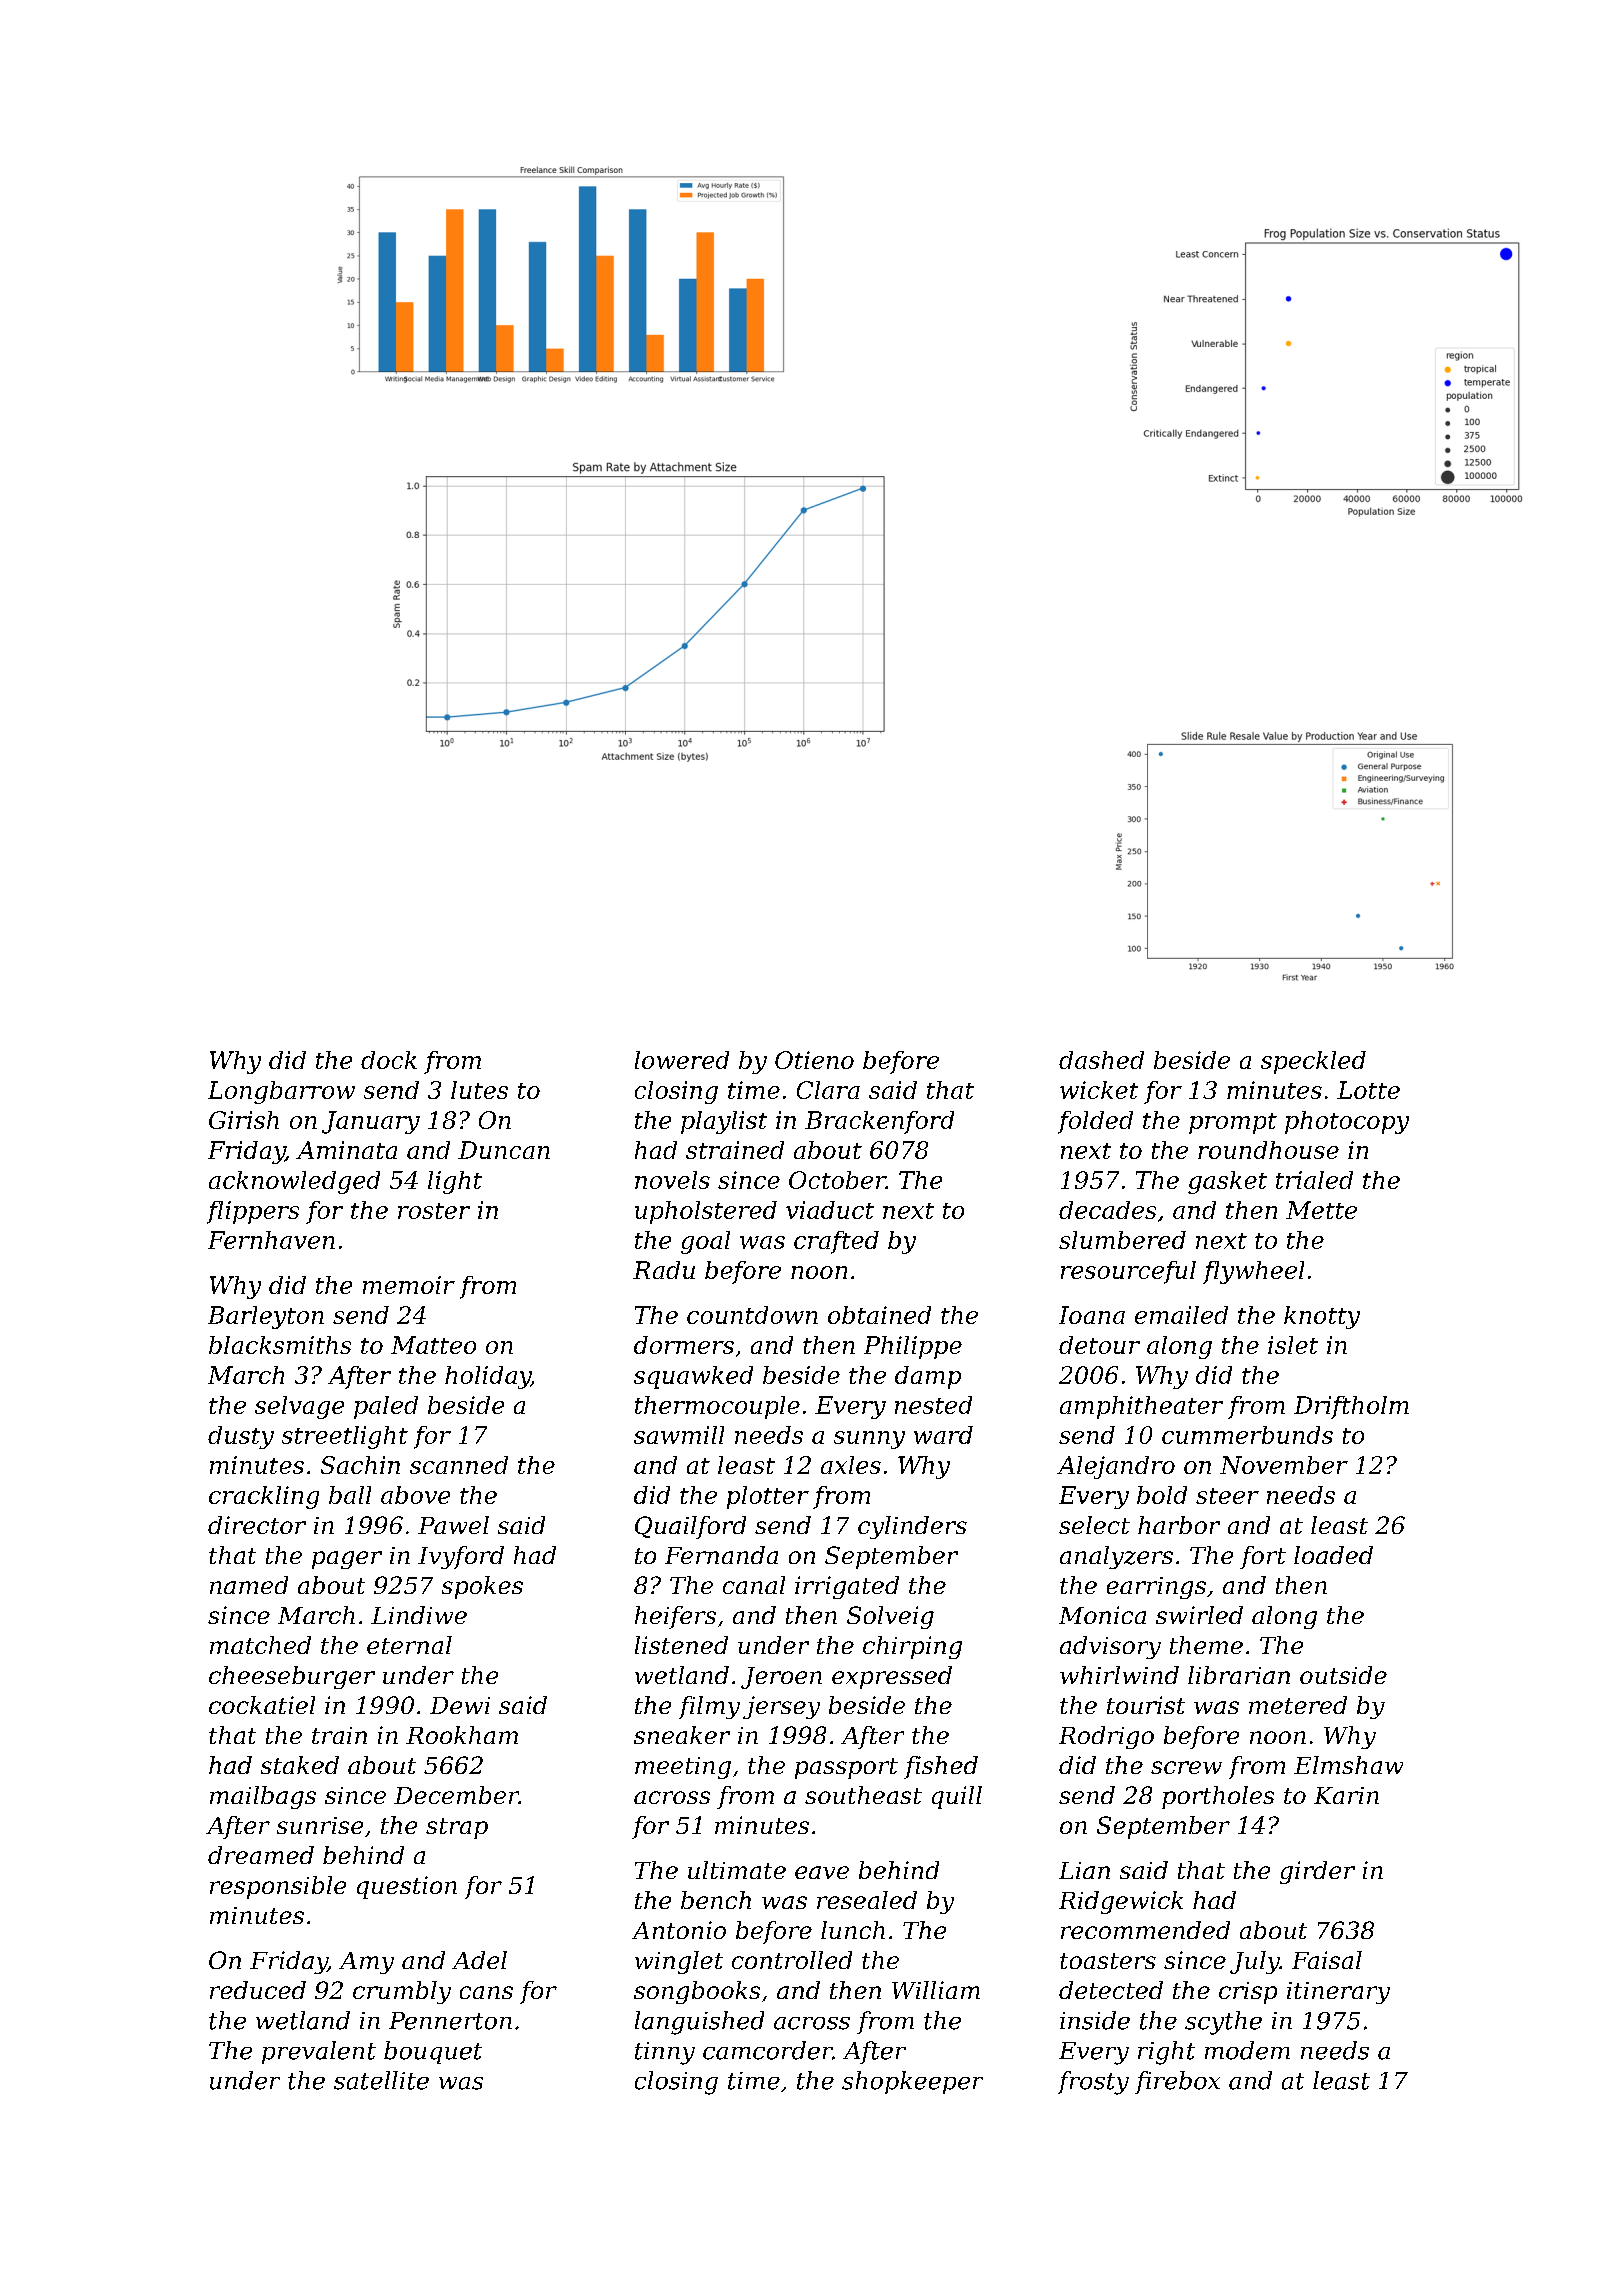  I want to click on Longbarrow, so click(281, 1092).
